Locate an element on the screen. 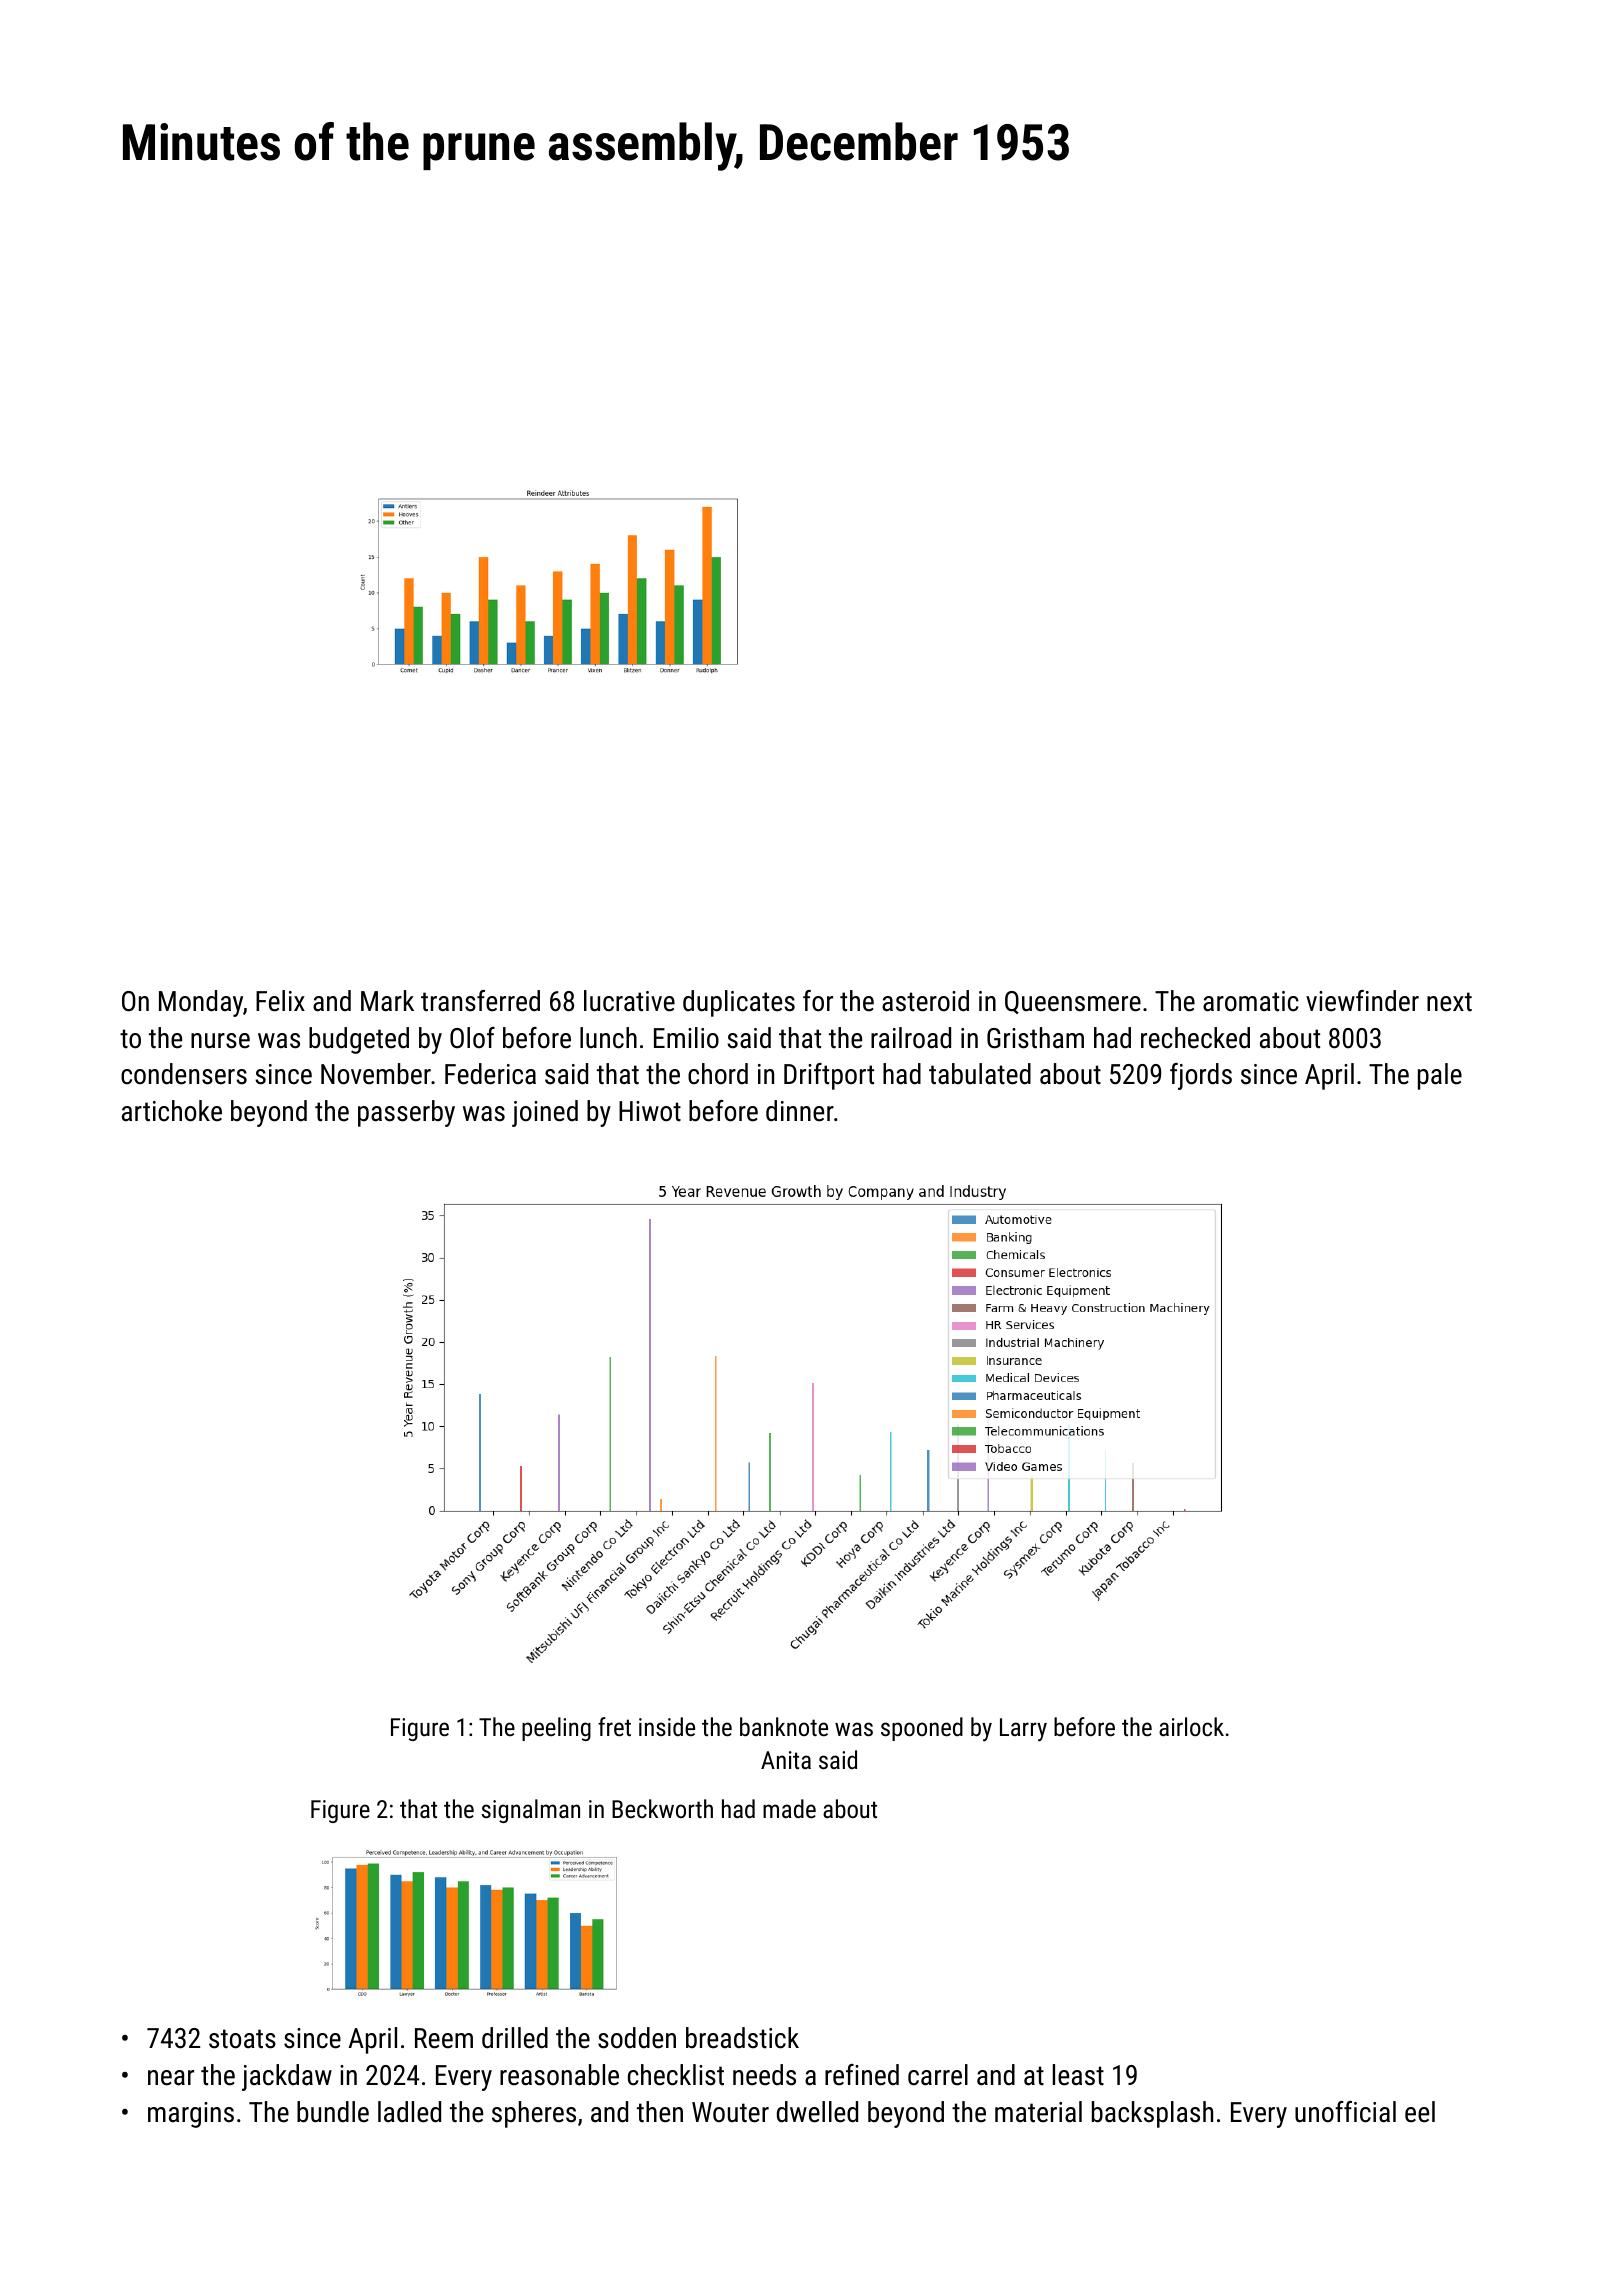 This screenshot has height=2292, width=1620. tabulated is located at coordinates (980, 1074).
